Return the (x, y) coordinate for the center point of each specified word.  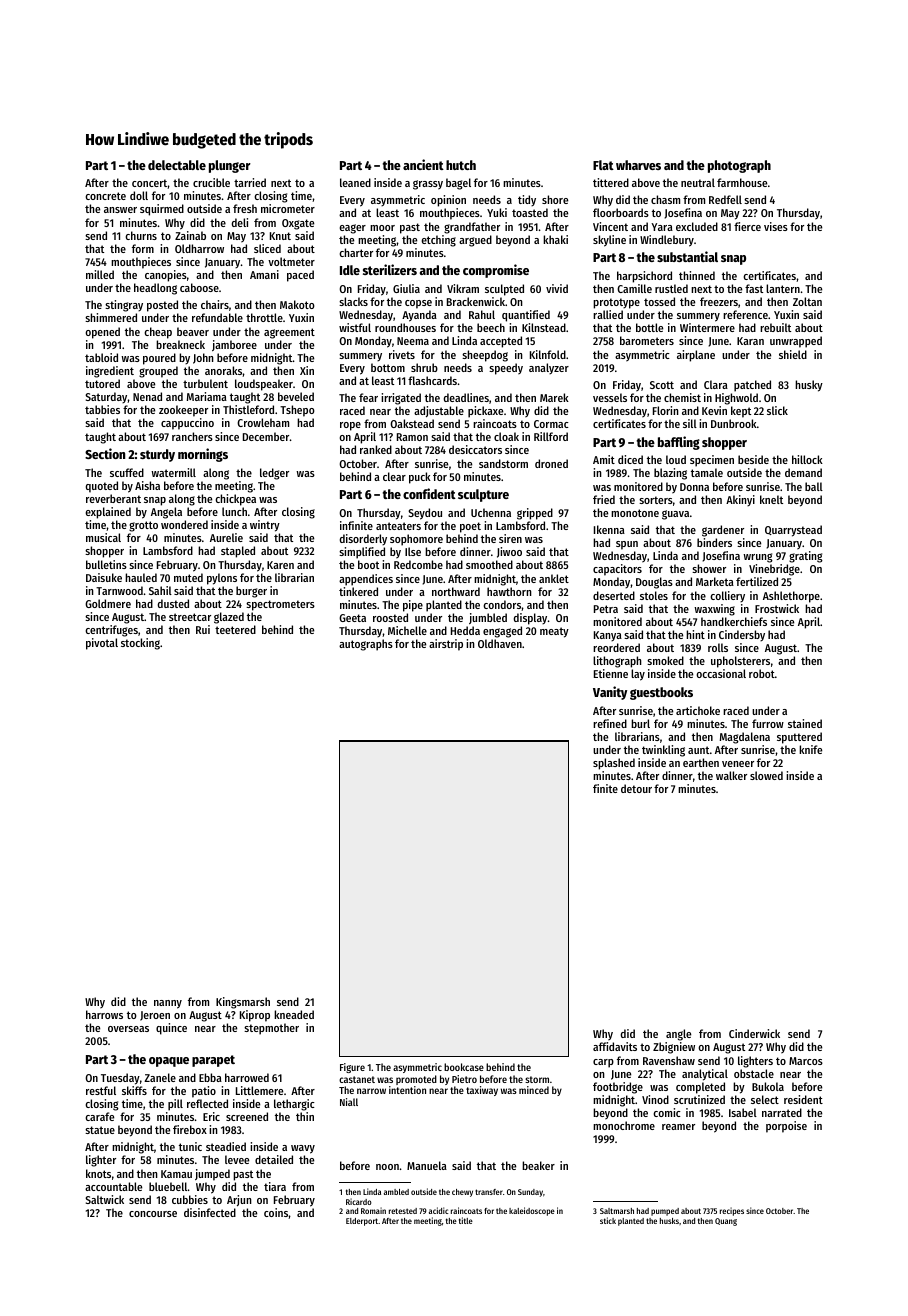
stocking (140, 644)
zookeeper (183, 411)
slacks (353, 301)
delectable (177, 165)
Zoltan (807, 301)
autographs (366, 645)
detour (636, 788)
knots (98, 1173)
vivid (557, 288)
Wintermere (707, 327)
